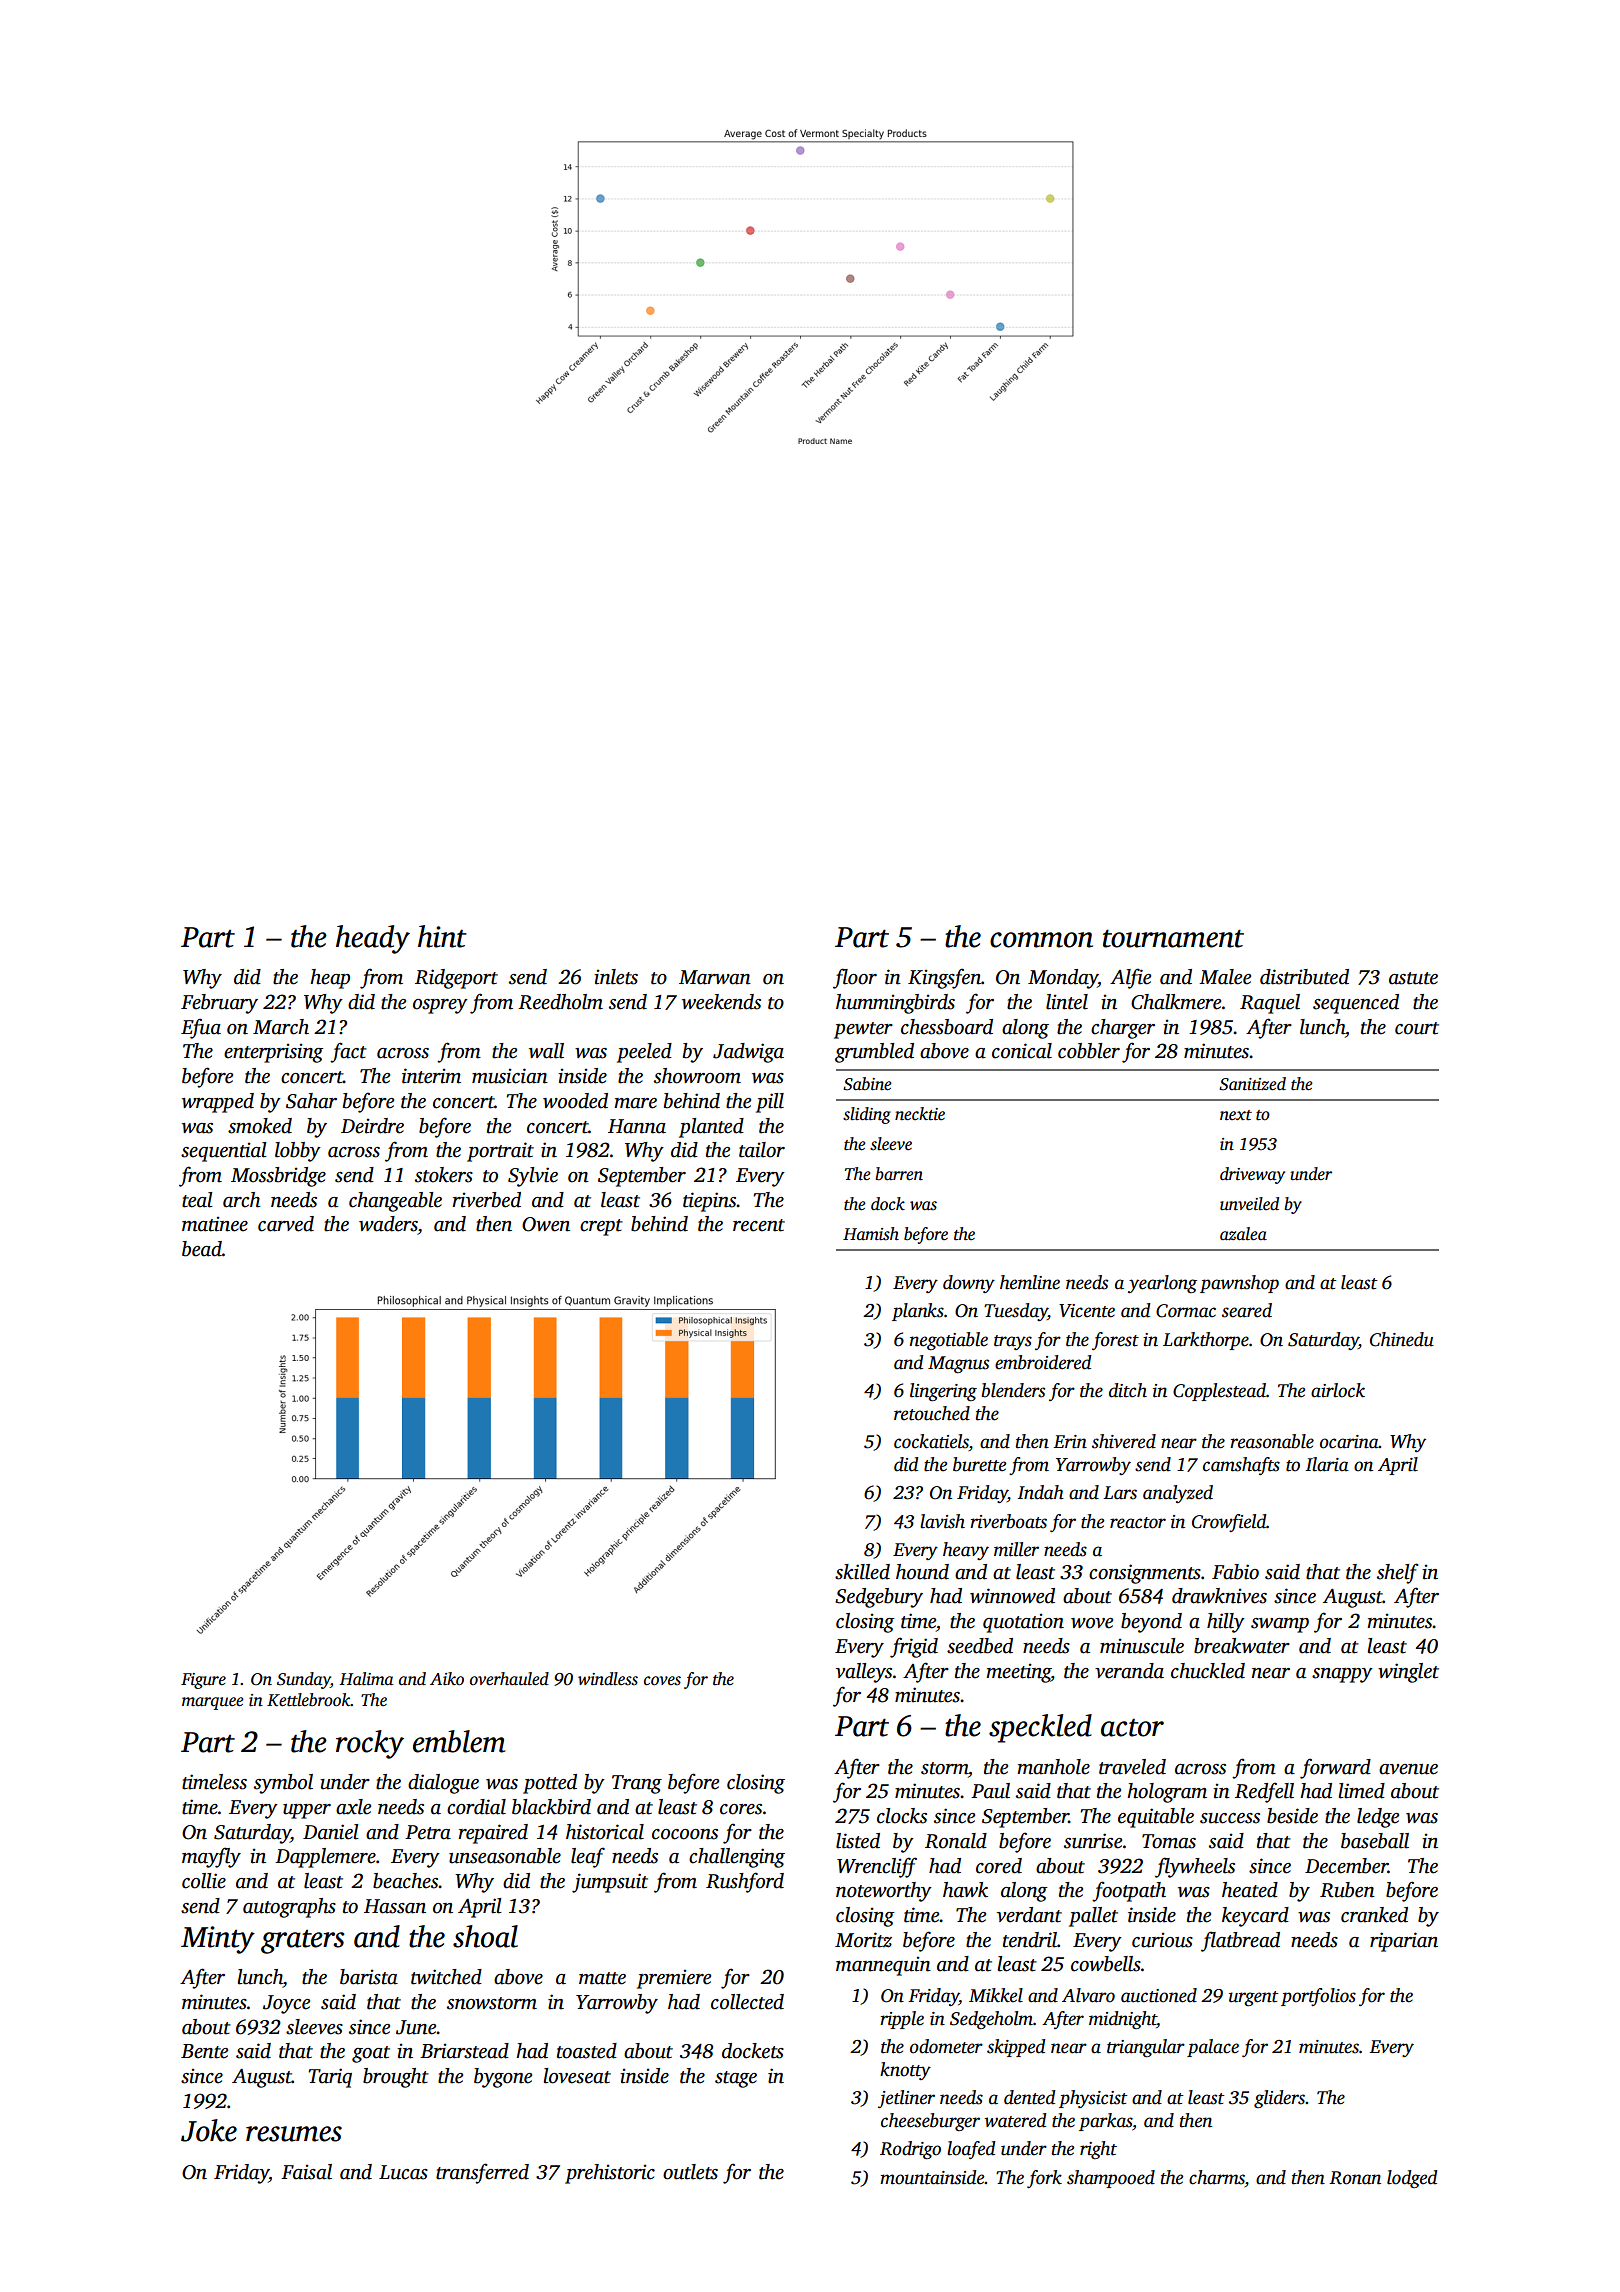 Image resolution: width=1620 pixels, height=2292 pixels. I want to click on overhauled, so click(509, 1679).
